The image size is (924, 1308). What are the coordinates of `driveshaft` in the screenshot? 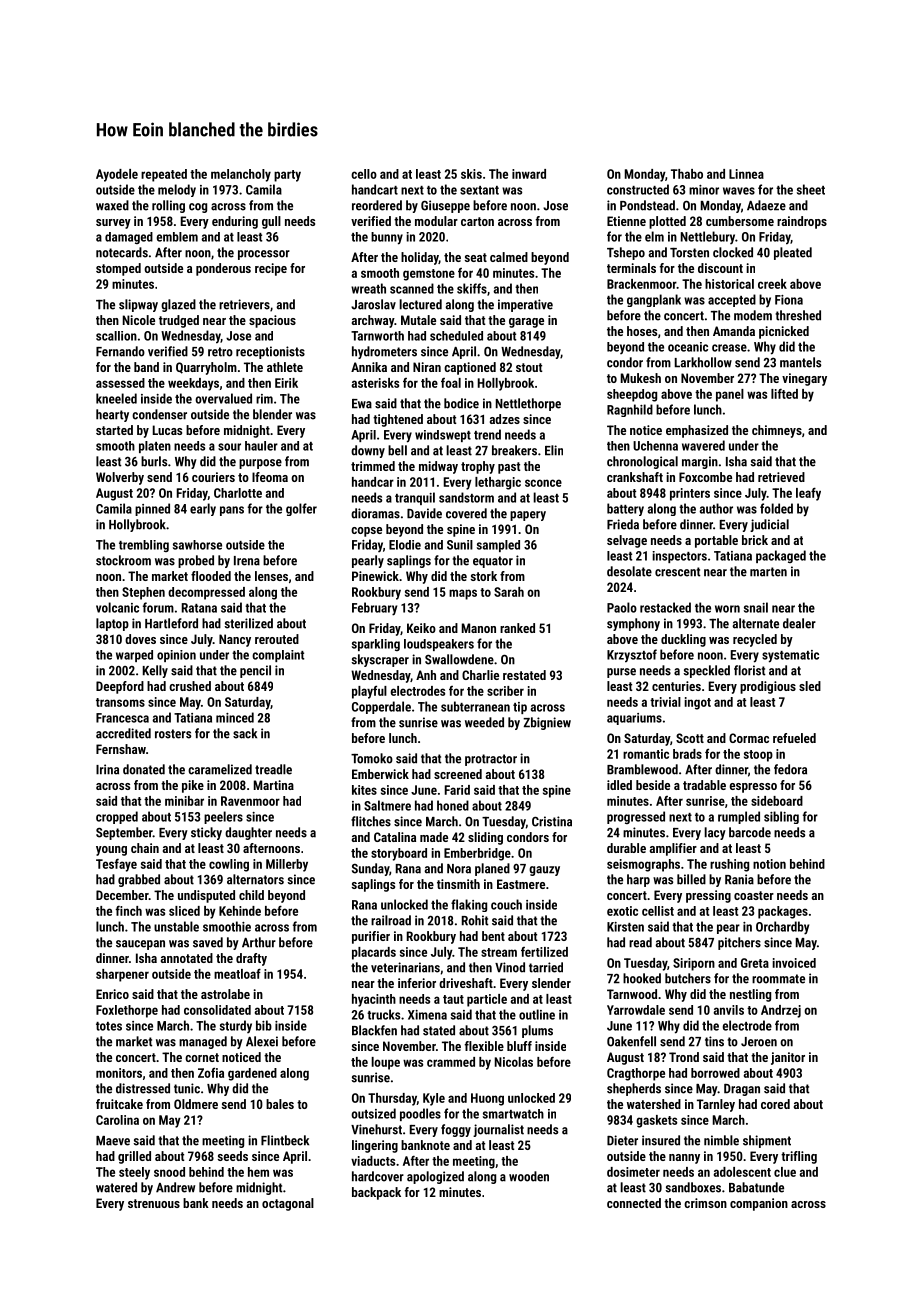 It's located at (466, 983).
